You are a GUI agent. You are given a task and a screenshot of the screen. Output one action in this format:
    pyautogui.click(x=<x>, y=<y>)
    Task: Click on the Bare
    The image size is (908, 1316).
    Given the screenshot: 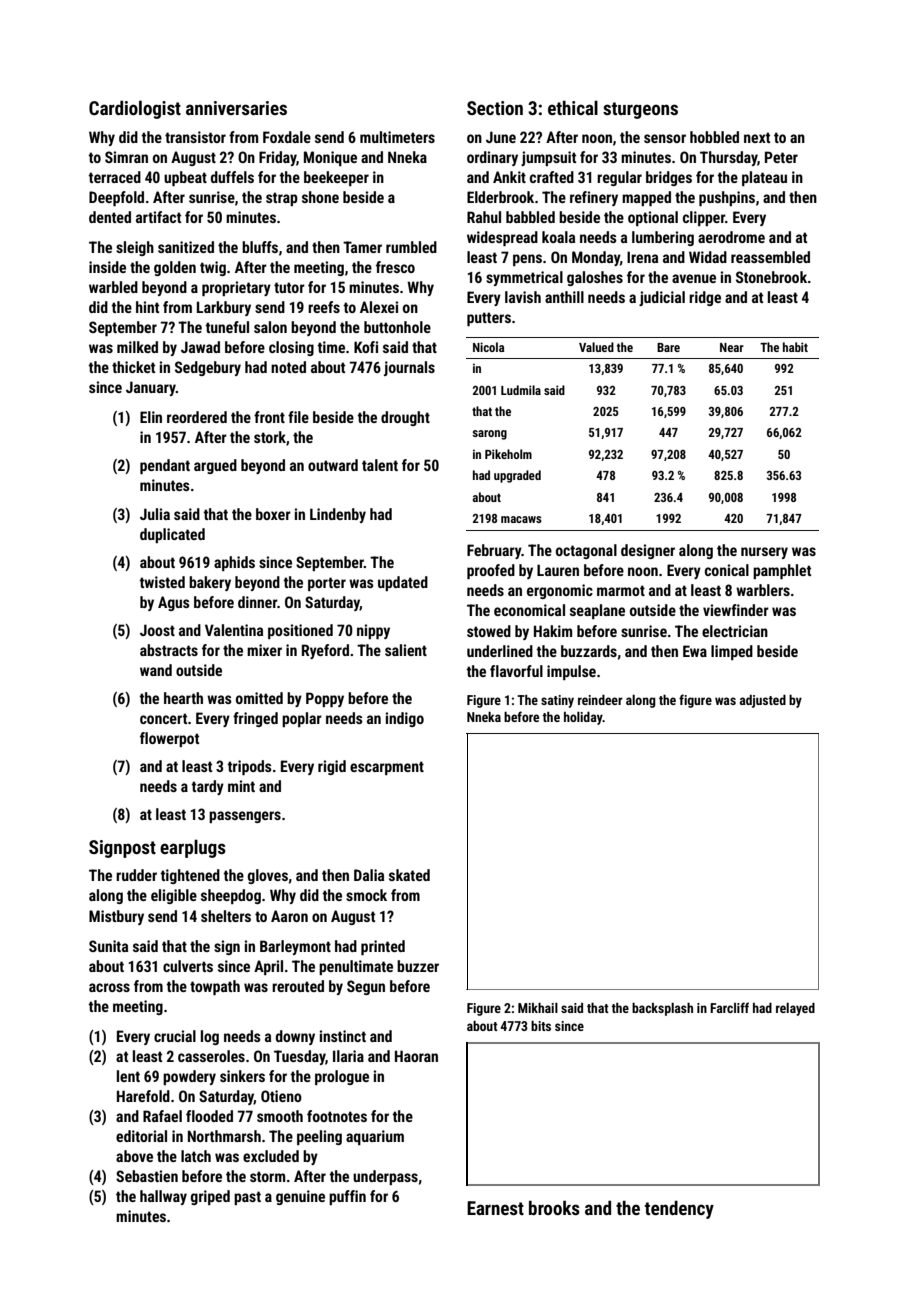 What is the action you would take?
    pyautogui.click(x=668, y=347)
